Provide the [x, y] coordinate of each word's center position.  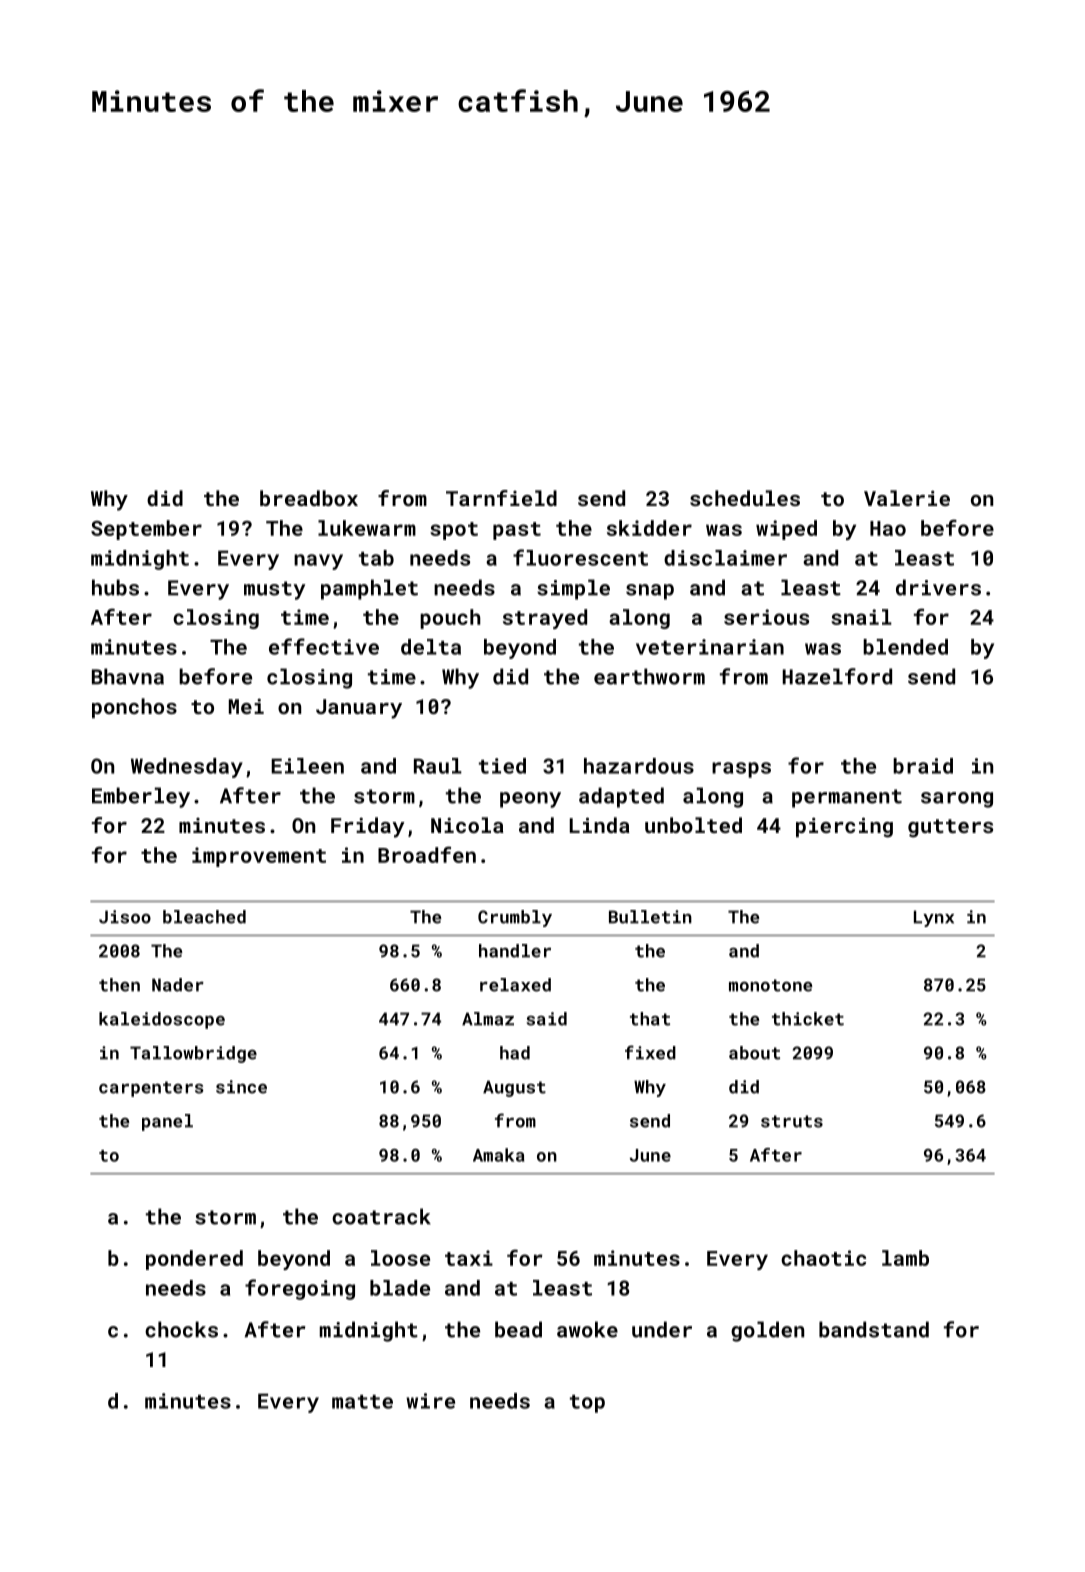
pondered [194, 1260]
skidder [649, 528]
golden [767, 1331]
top [587, 1404]
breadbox [309, 498]
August [514, 1088]
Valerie [907, 498]
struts [792, 1121]
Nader [178, 985]
